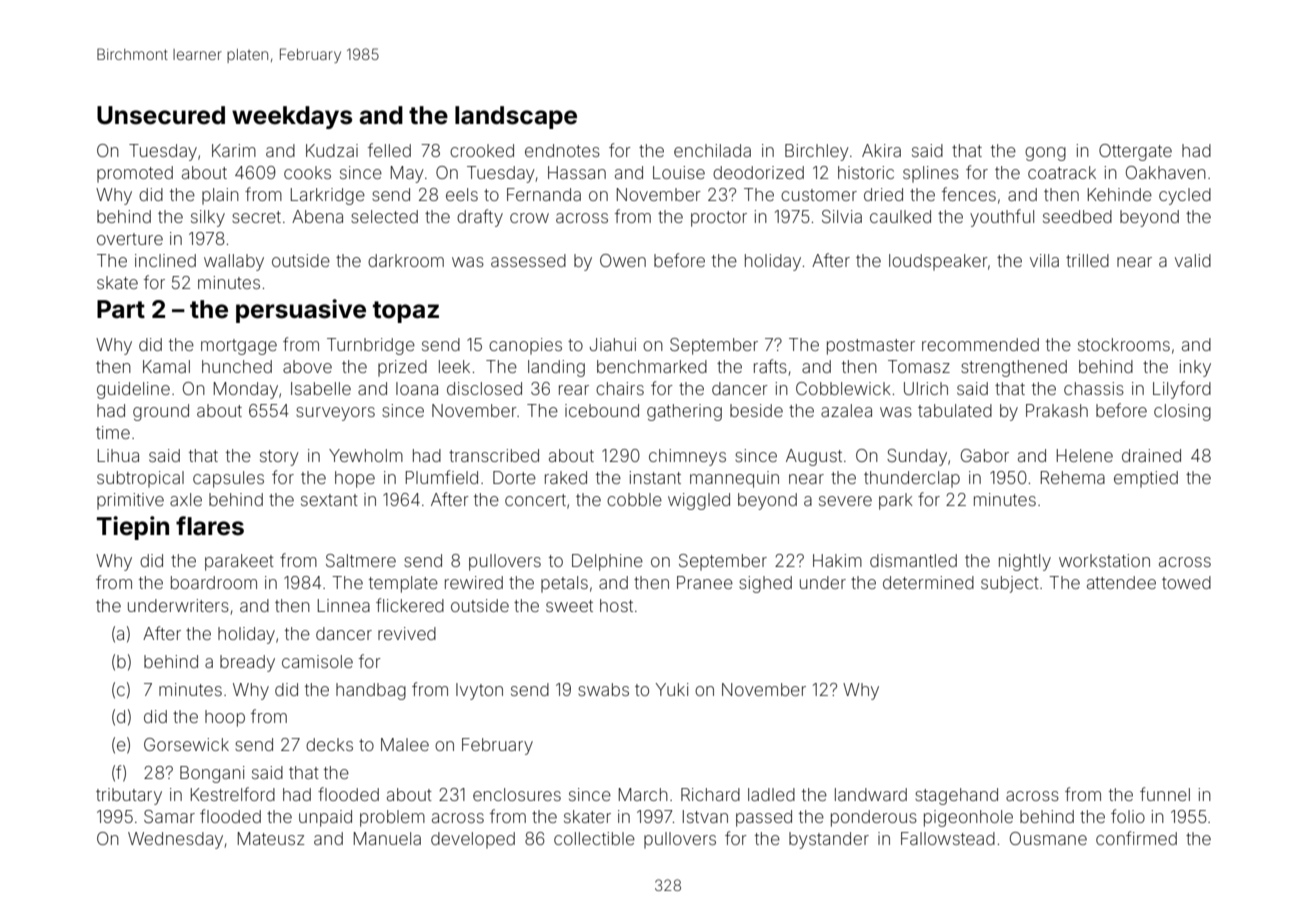  What do you see at coordinates (643, 794) in the document?
I see `March` at bounding box center [643, 794].
